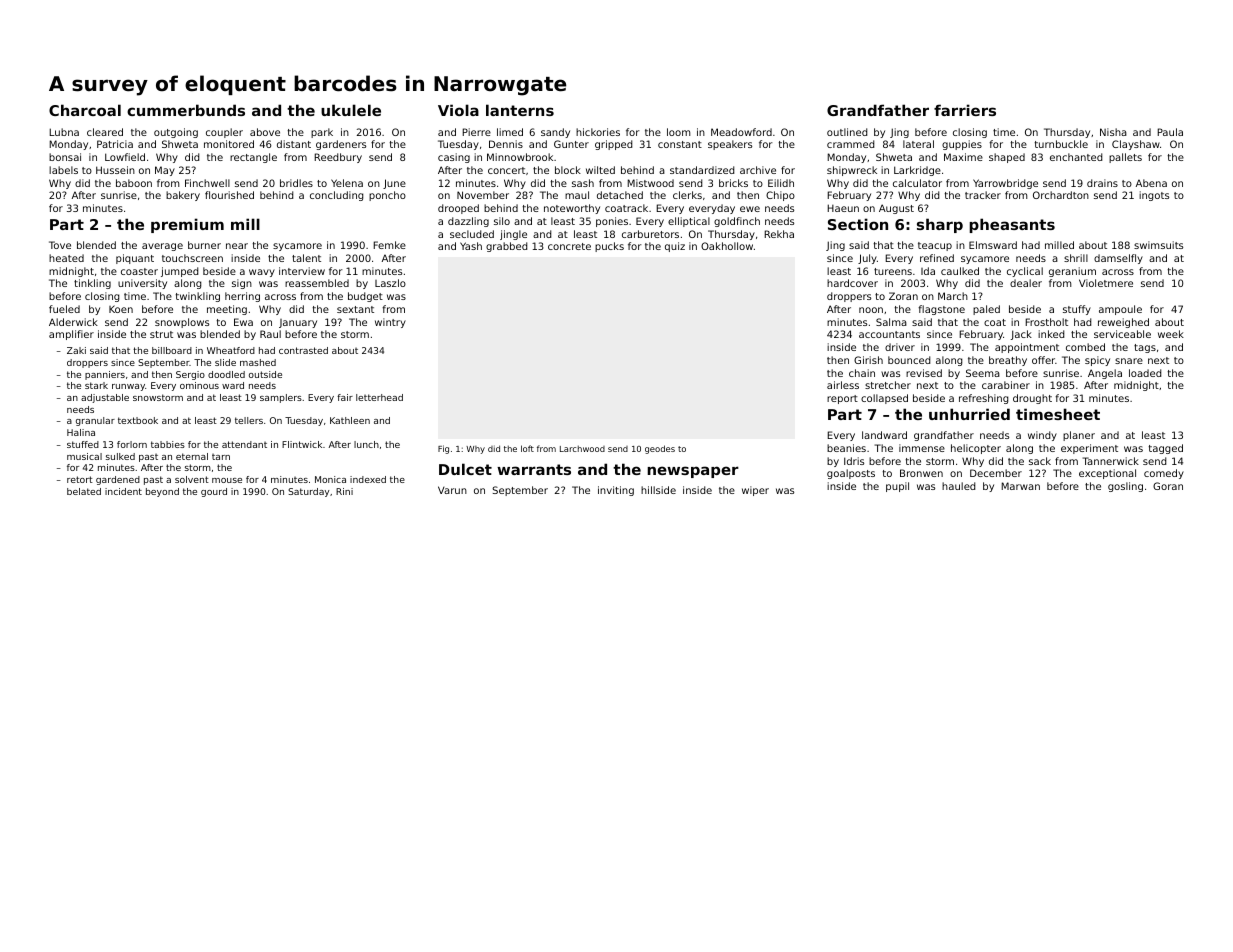 The image size is (1233, 952). Describe the element at coordinates (379, 397) in the screenshot. I see `letterhead` at that location.
